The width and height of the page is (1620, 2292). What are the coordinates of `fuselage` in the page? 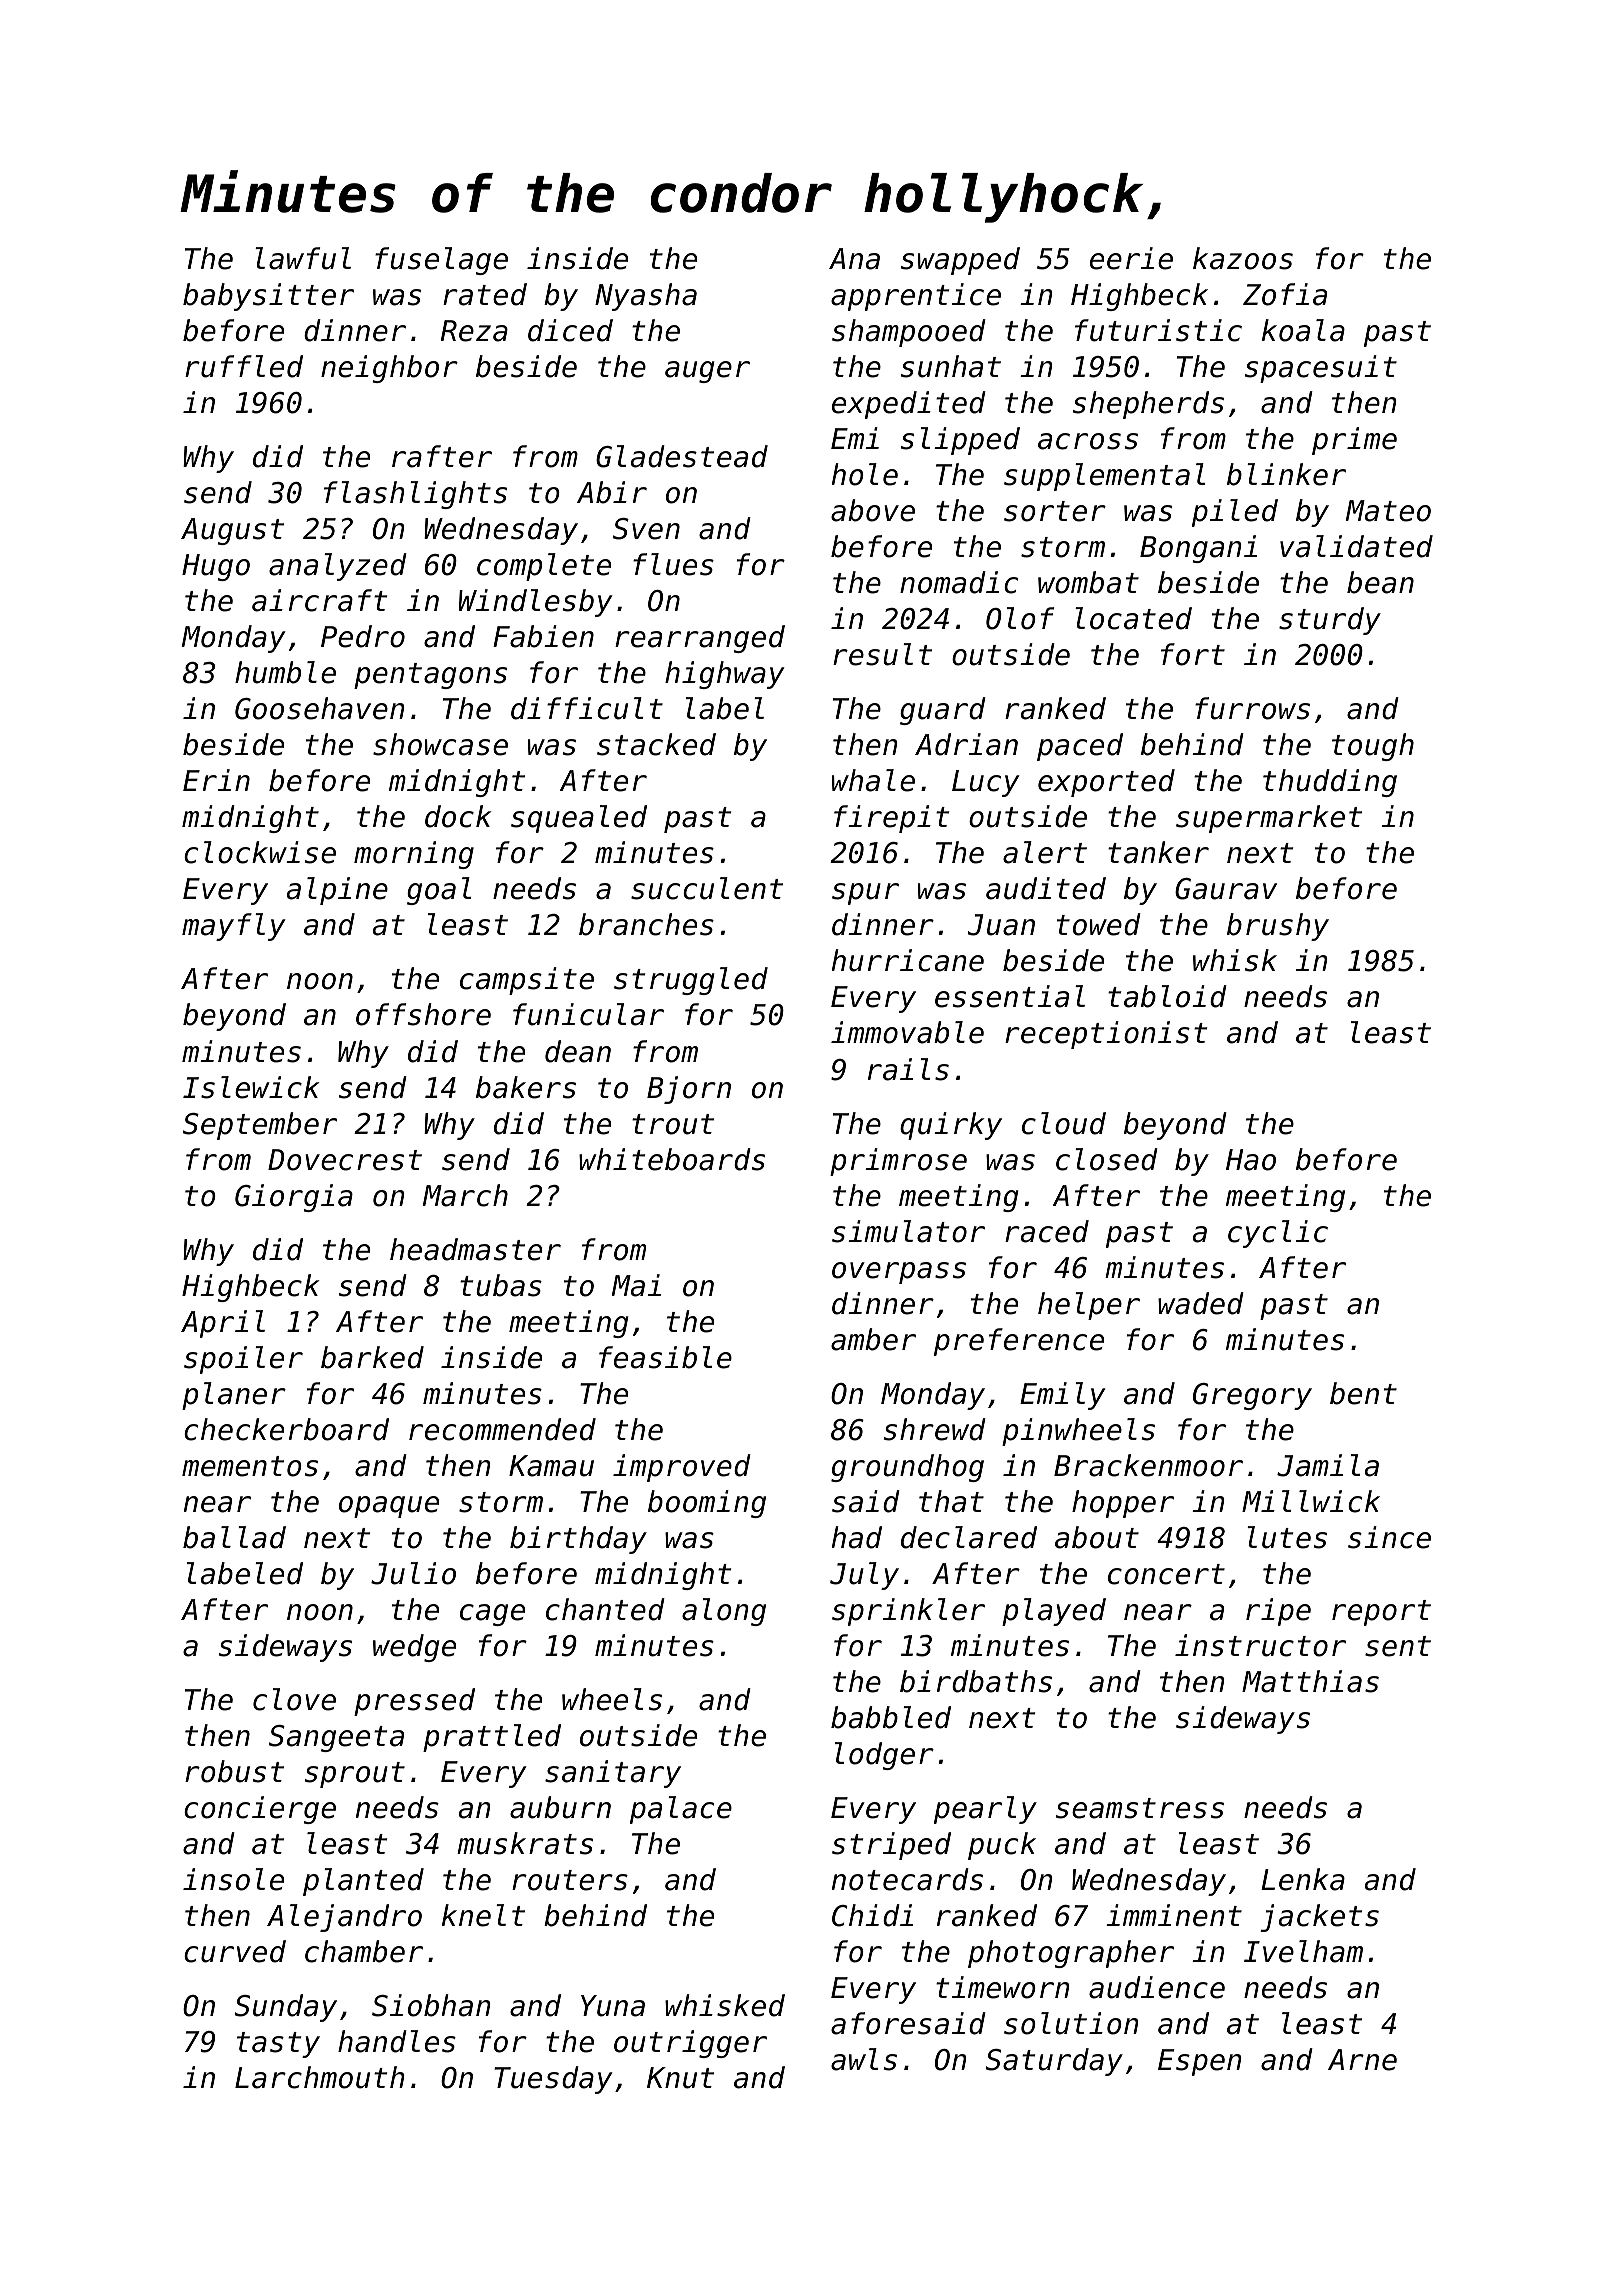 It's located at (441, 261).
